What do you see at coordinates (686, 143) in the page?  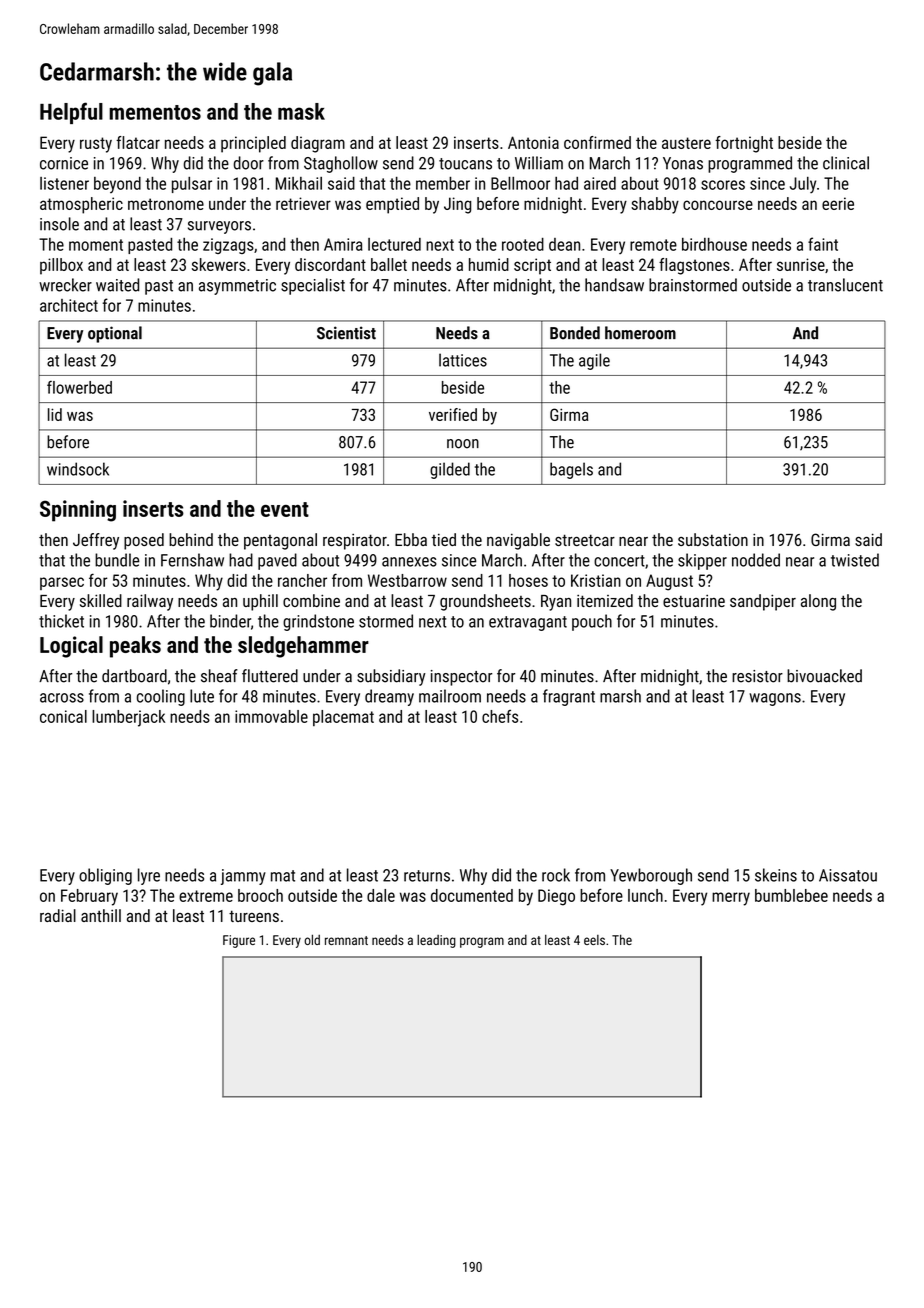 I see `austere` at bounding box center [686, 143].
